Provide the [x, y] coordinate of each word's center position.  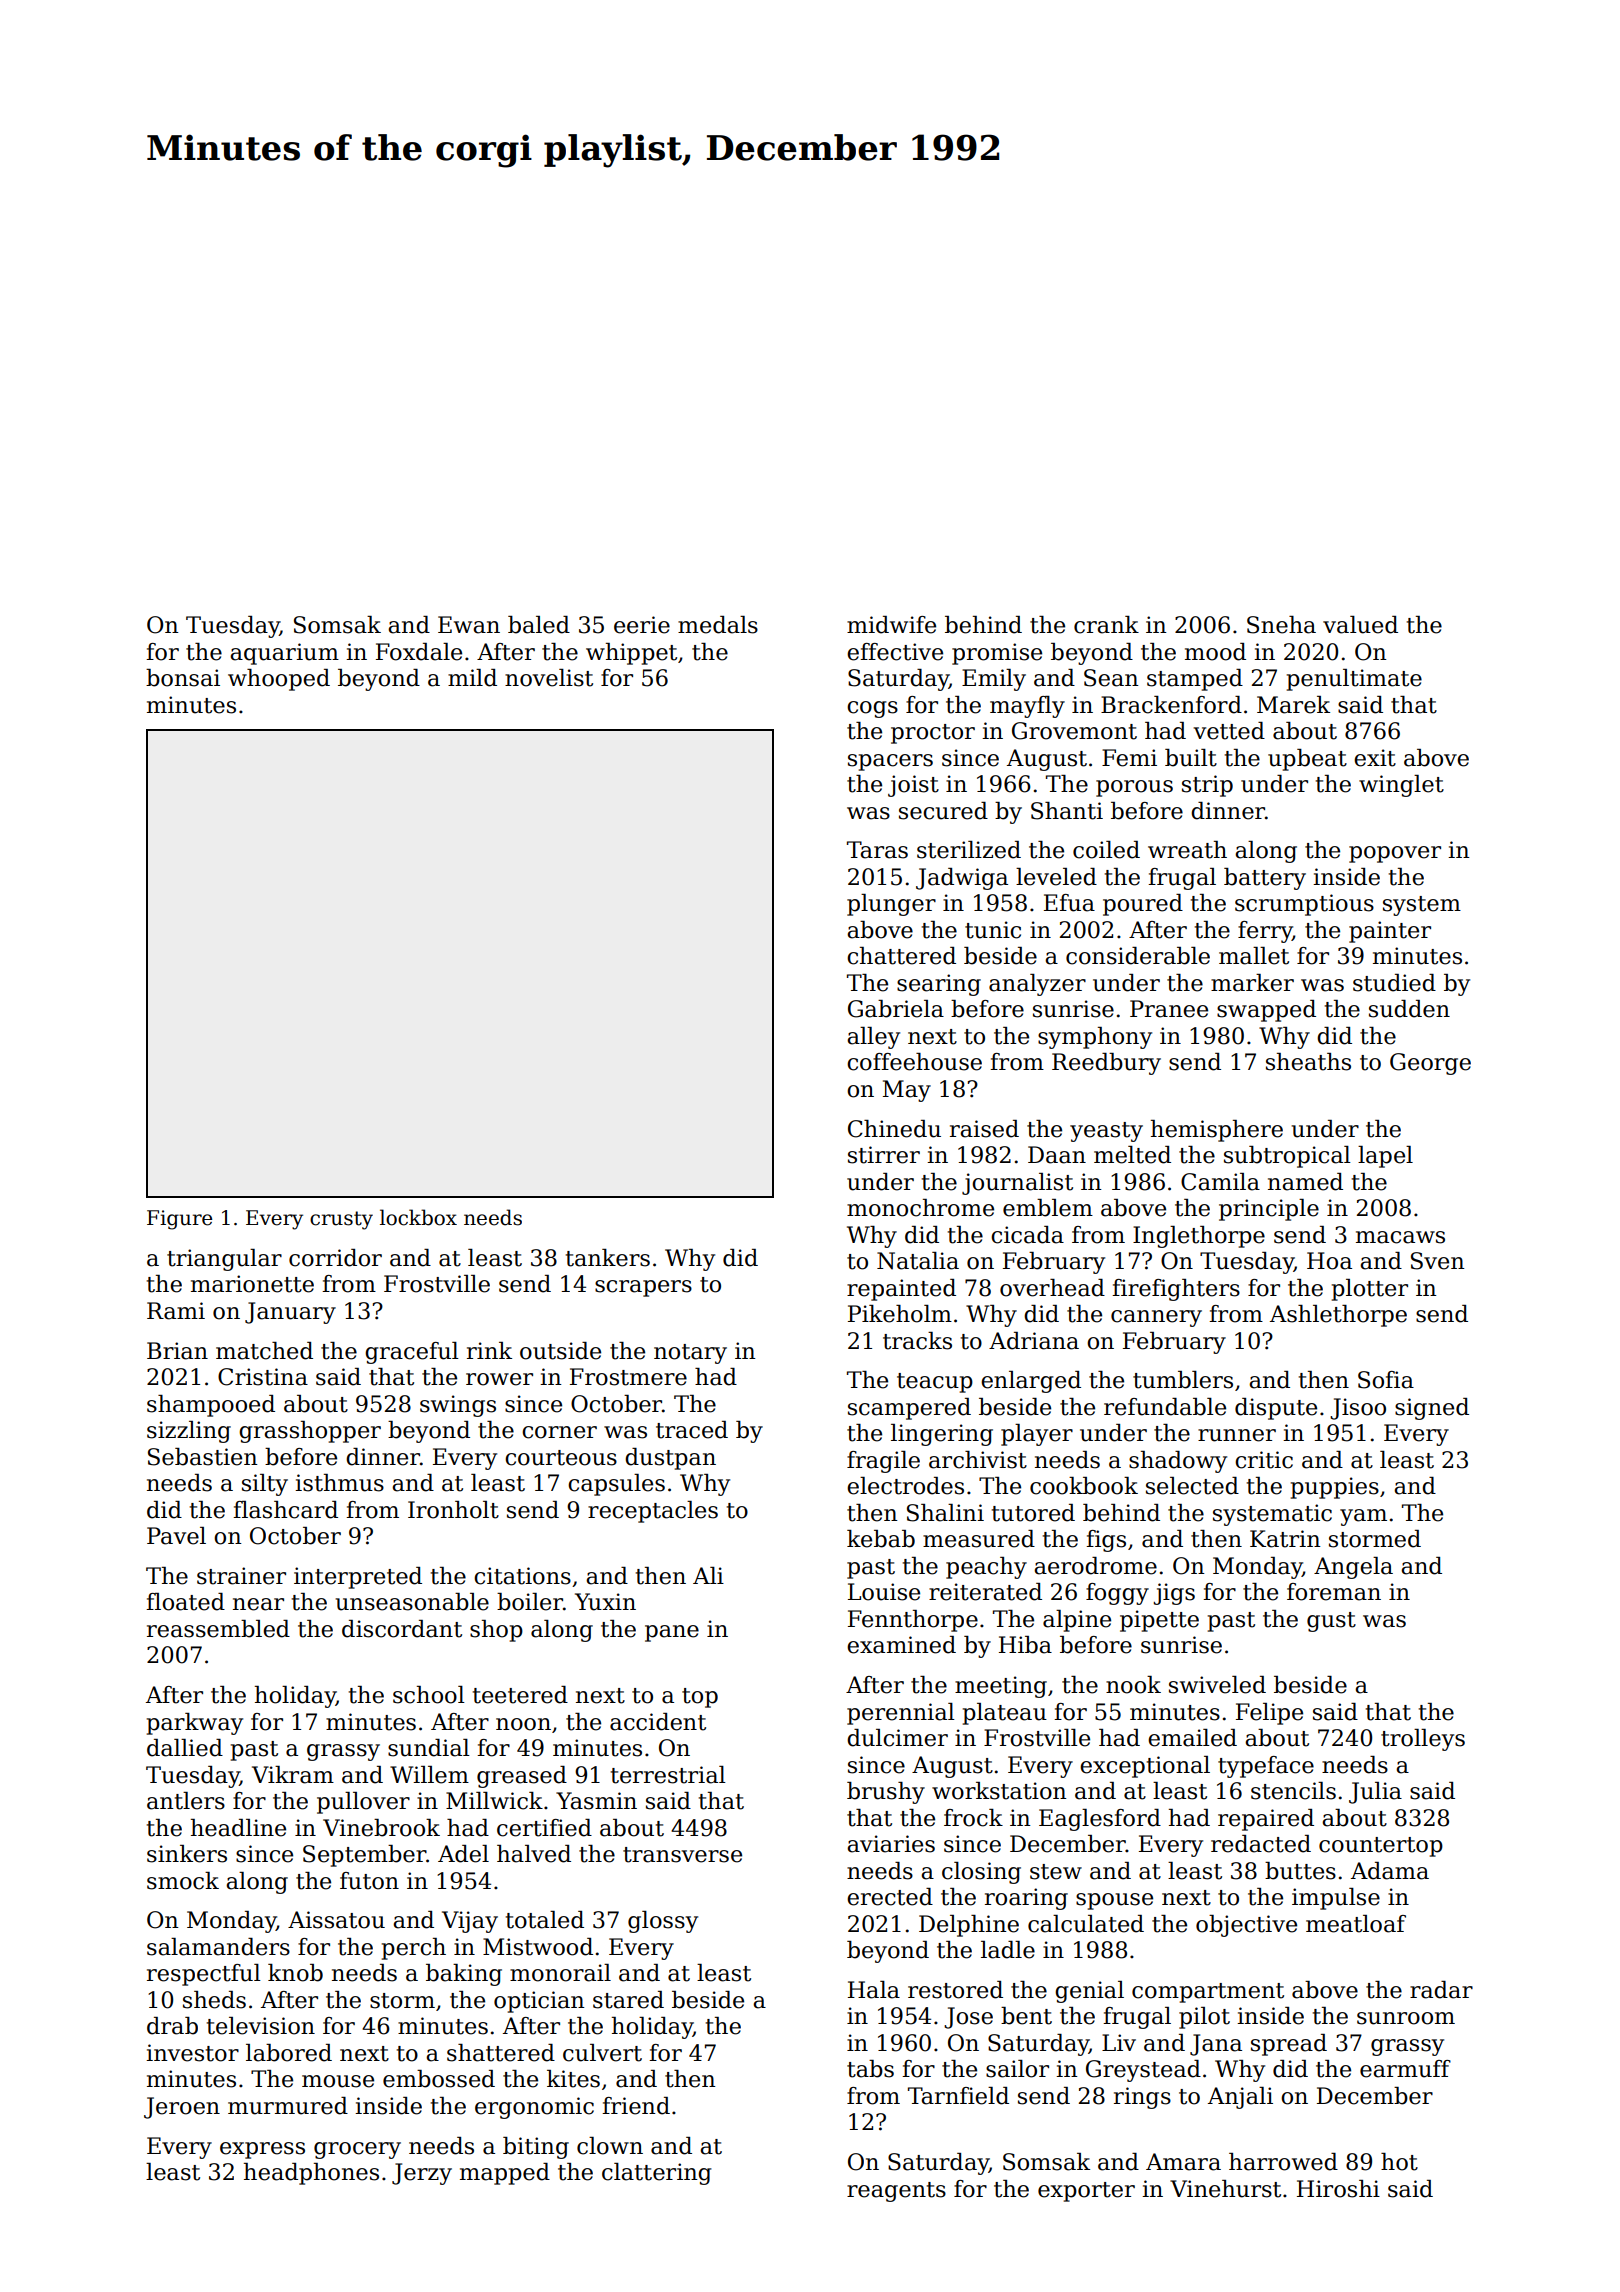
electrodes [905, 1486]
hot [1399, 2162]
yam [1363, 1517]
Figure [179, 1220]
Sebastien [203, 1457]
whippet [631, 654]
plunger [891, 905]
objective [1246, 1926]
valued [1360, 625]
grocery [357, 2150]
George [1430, 1064]
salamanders [218, 1947]
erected [890, 1897]
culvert [602, 2053]
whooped [279, 680]
